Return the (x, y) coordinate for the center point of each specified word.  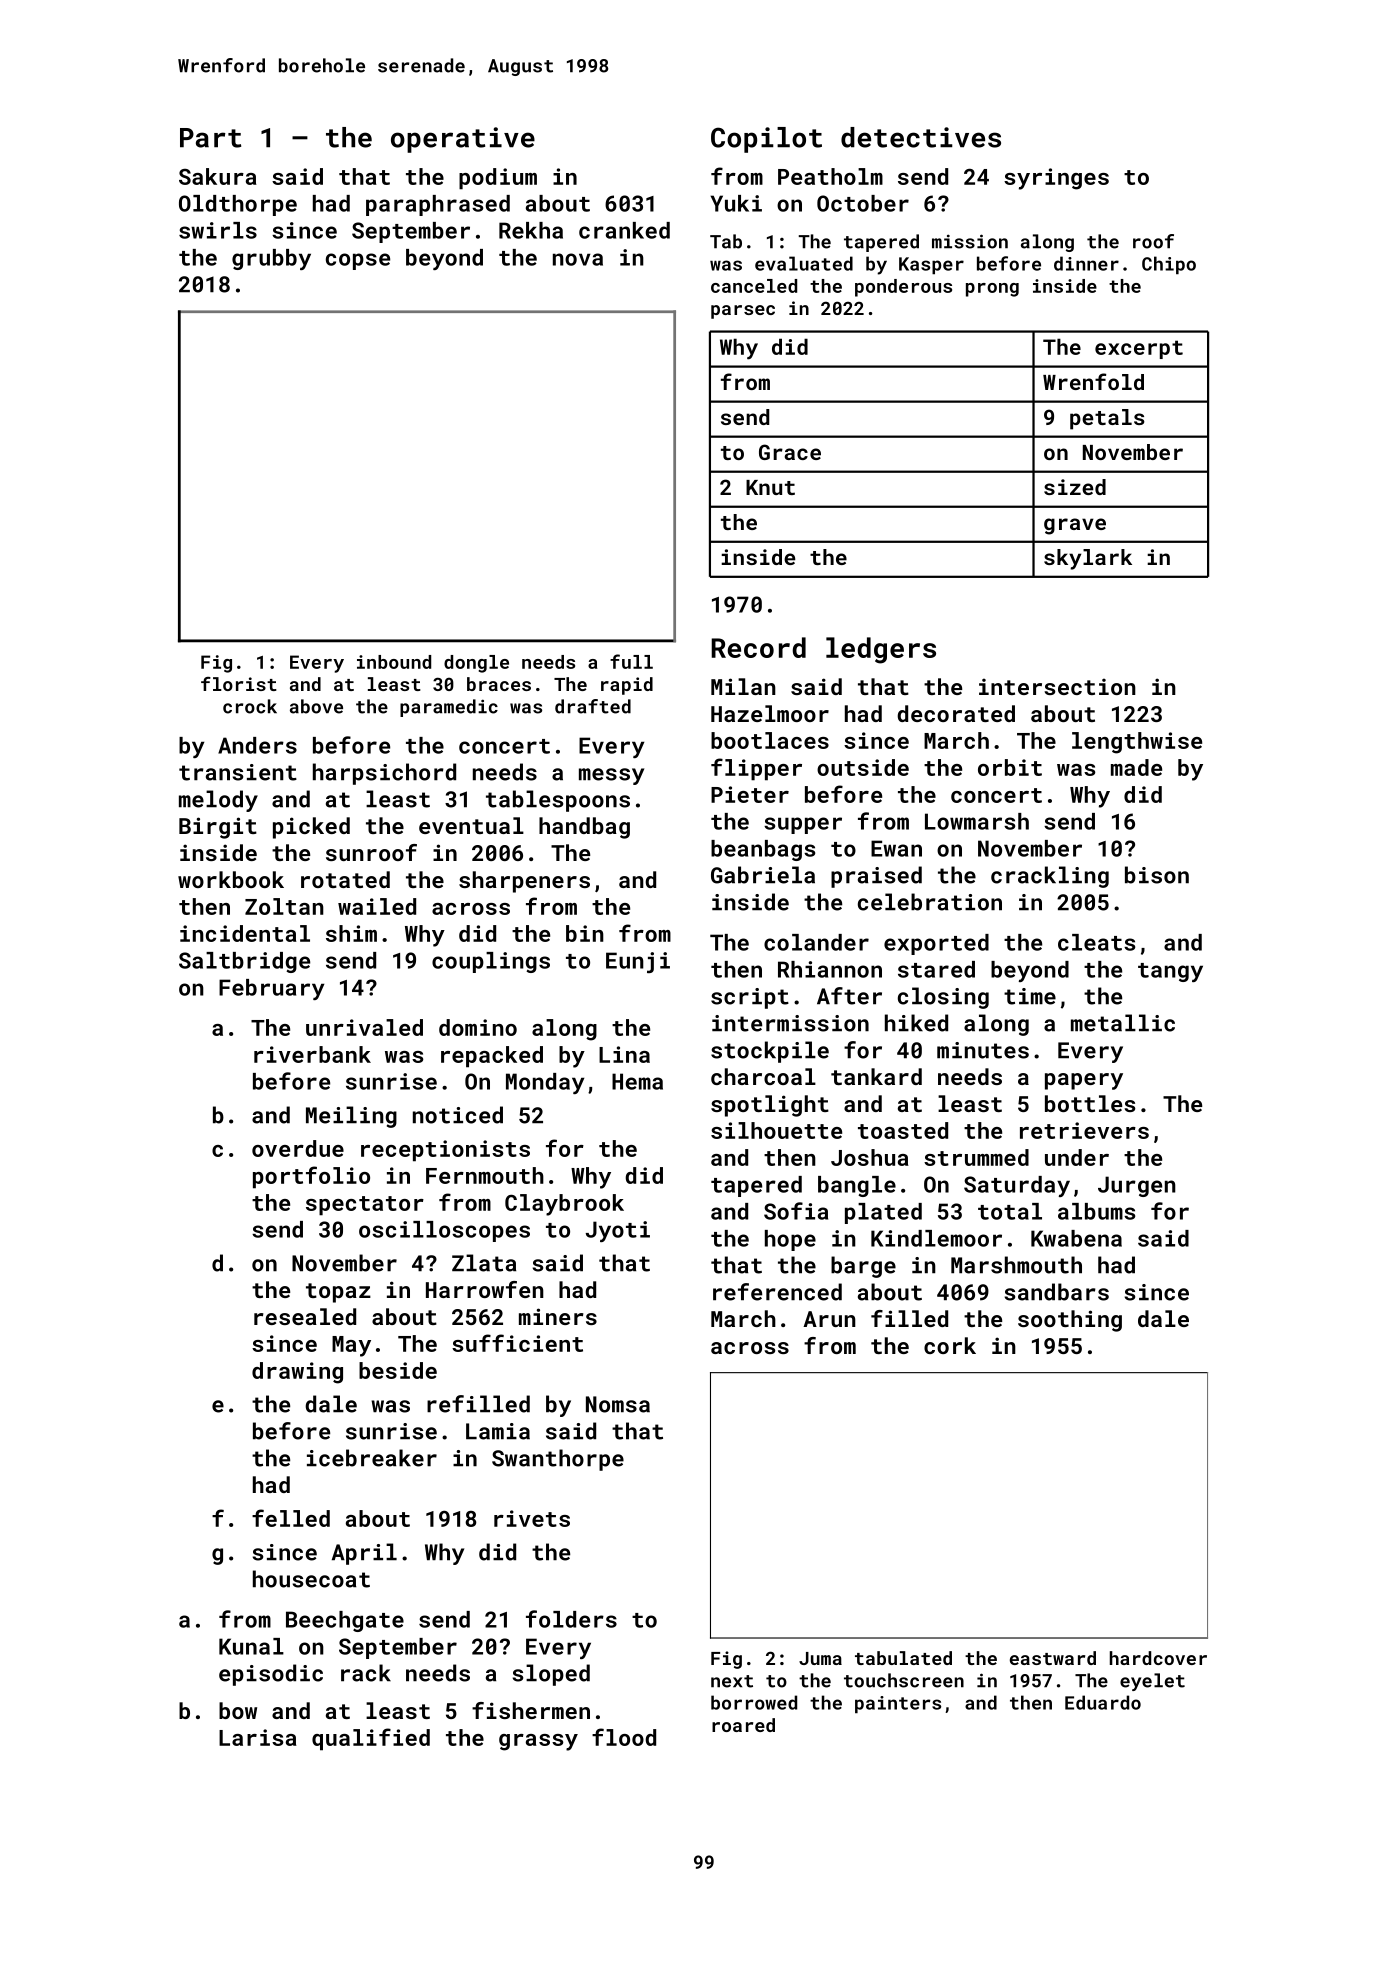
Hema (637, 1081)
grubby (271, 259)
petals (1107, 419)
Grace (790, 452)
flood (624, 1737)
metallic (1123, 1023)
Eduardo (1103, 1702)
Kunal (251, 1646)
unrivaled (364, 1027)
